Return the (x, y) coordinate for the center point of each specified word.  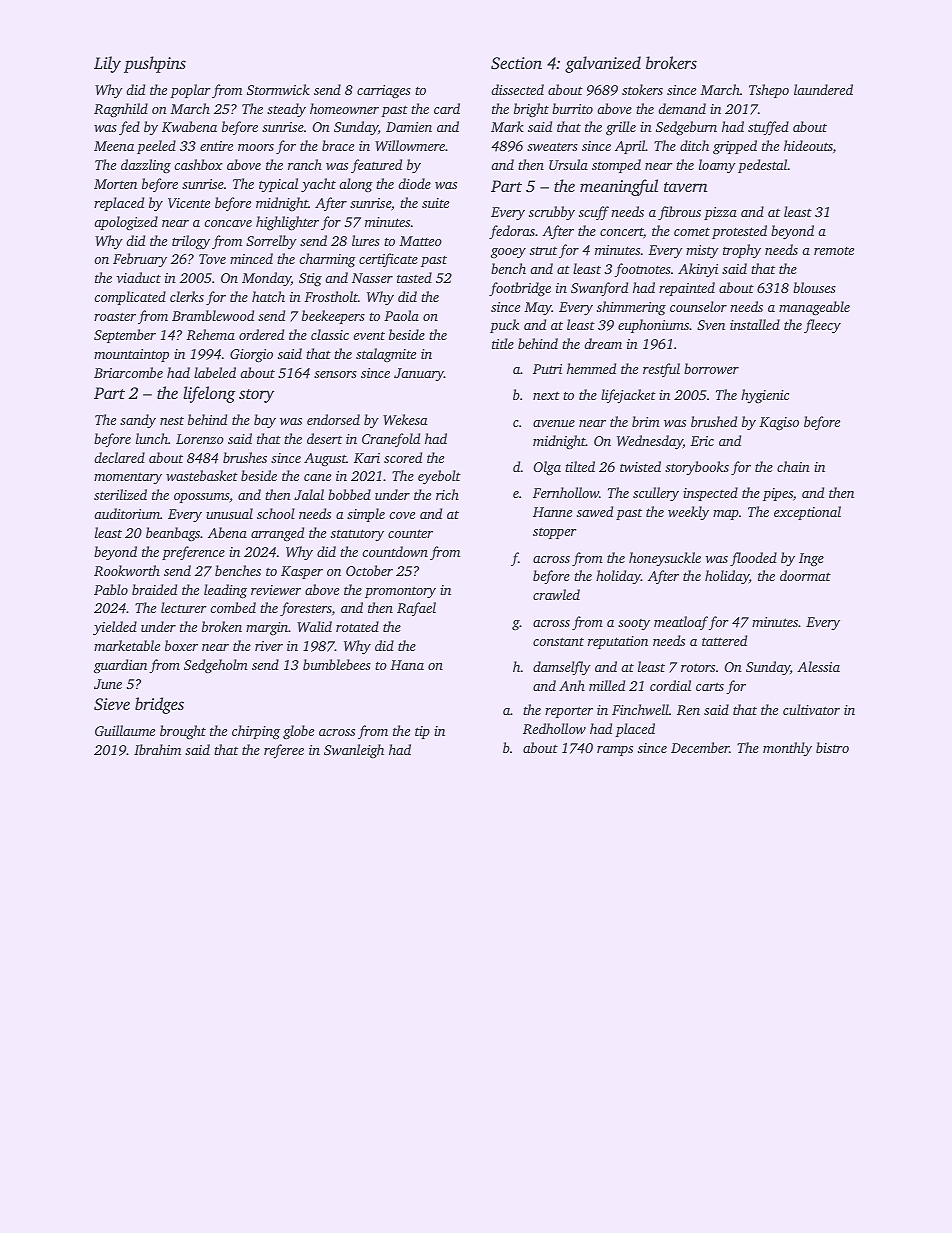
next (546, 395)
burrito (572, 108)
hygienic (765, 396)
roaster (115, 316)
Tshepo (769, 91)
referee (284, 751)
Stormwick (278, 89)
